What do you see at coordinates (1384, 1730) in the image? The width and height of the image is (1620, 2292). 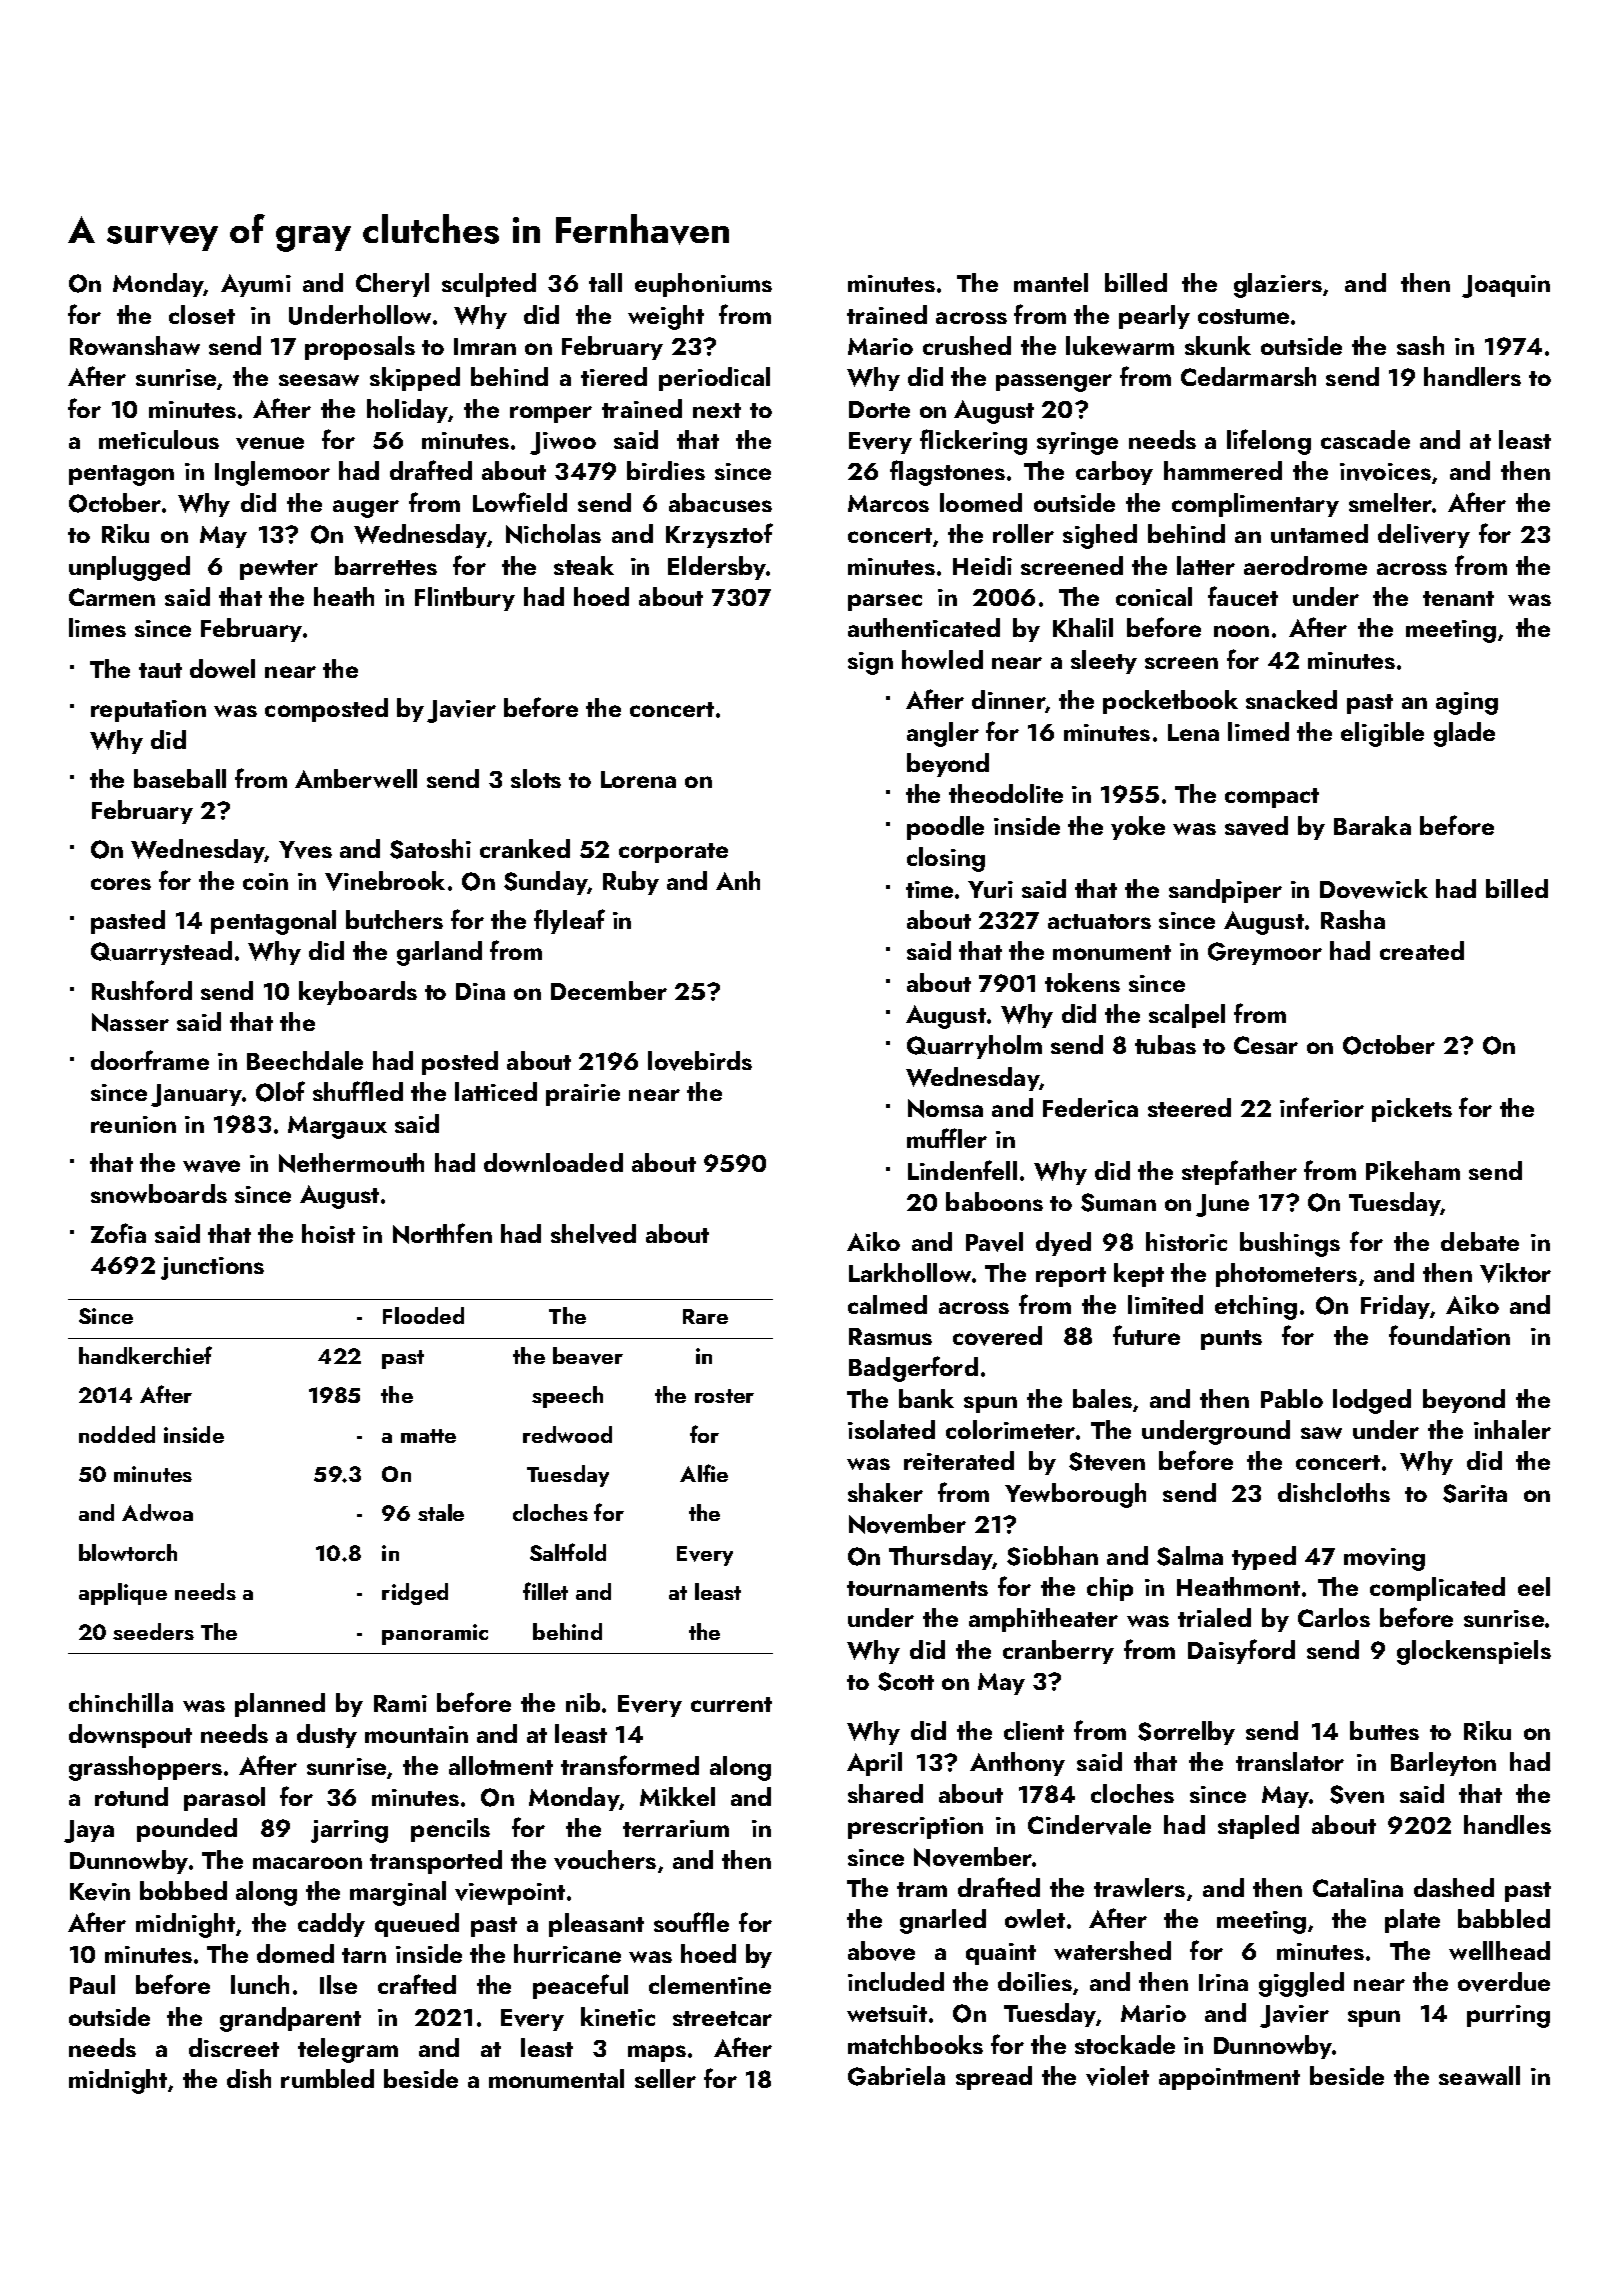 I see `buttes` at bounding box center [1384, 1730].
